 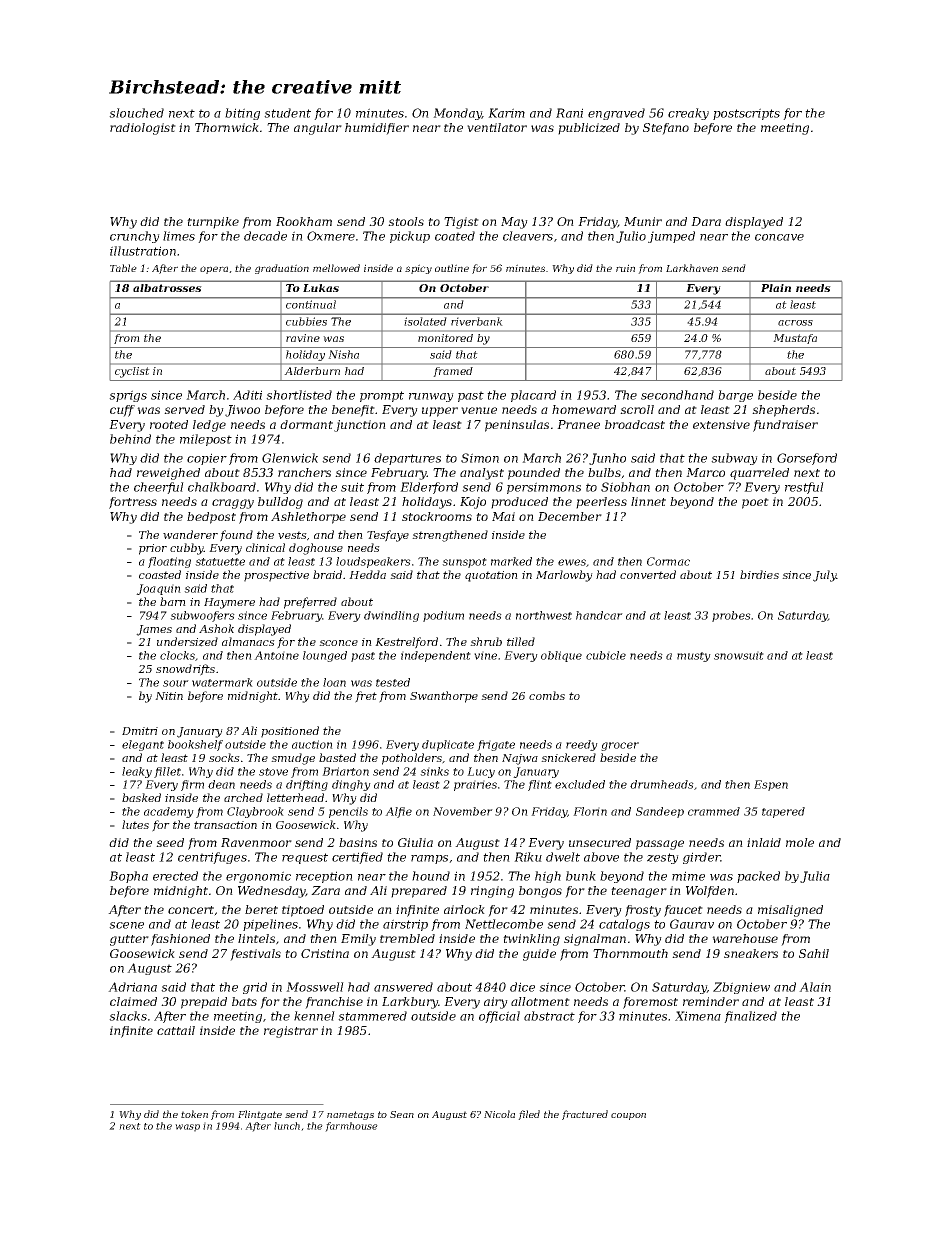 What do you see at coordinates (616, 114) in the image?
I see `engraved` at bounding box center [616, 114].
